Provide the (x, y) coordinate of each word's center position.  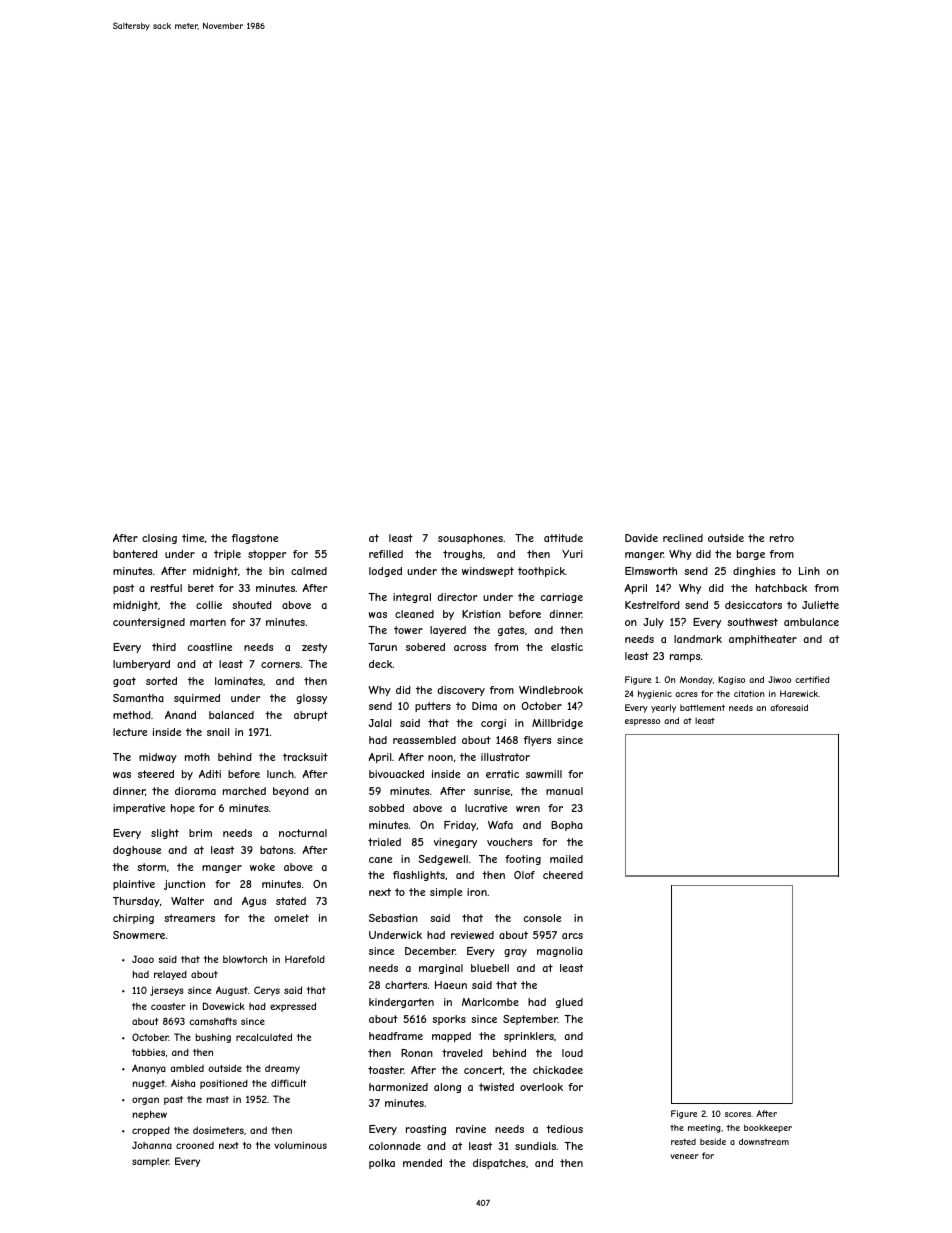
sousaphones (470, 539)
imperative (139, 809)
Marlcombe (490, 1002)
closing (159, 539)
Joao (143, 959)
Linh (809, 571)
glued (569, 1003)
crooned (195, 1145)
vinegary (455, 843)
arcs (572, 936)
